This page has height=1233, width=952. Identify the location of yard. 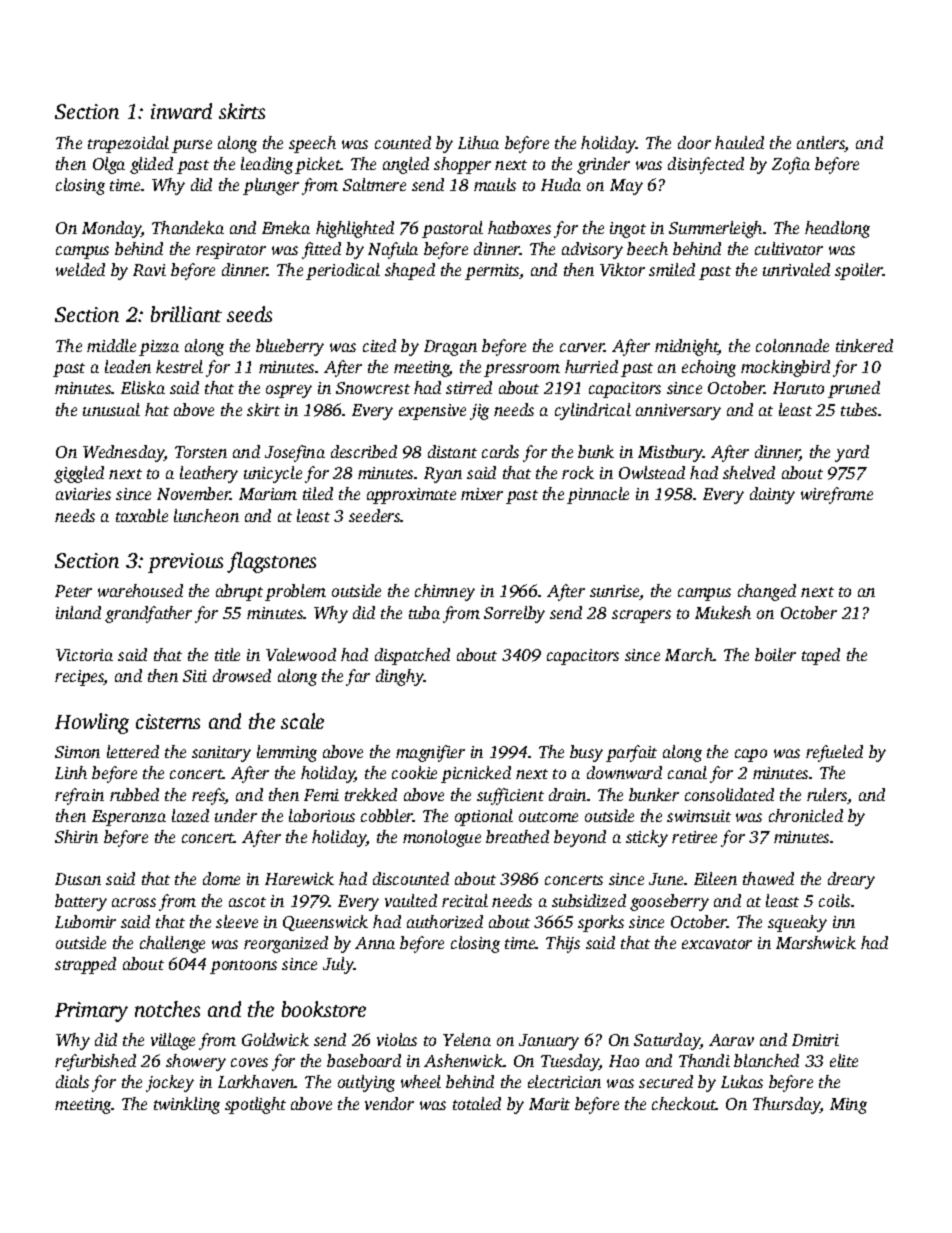
(852, 453).
